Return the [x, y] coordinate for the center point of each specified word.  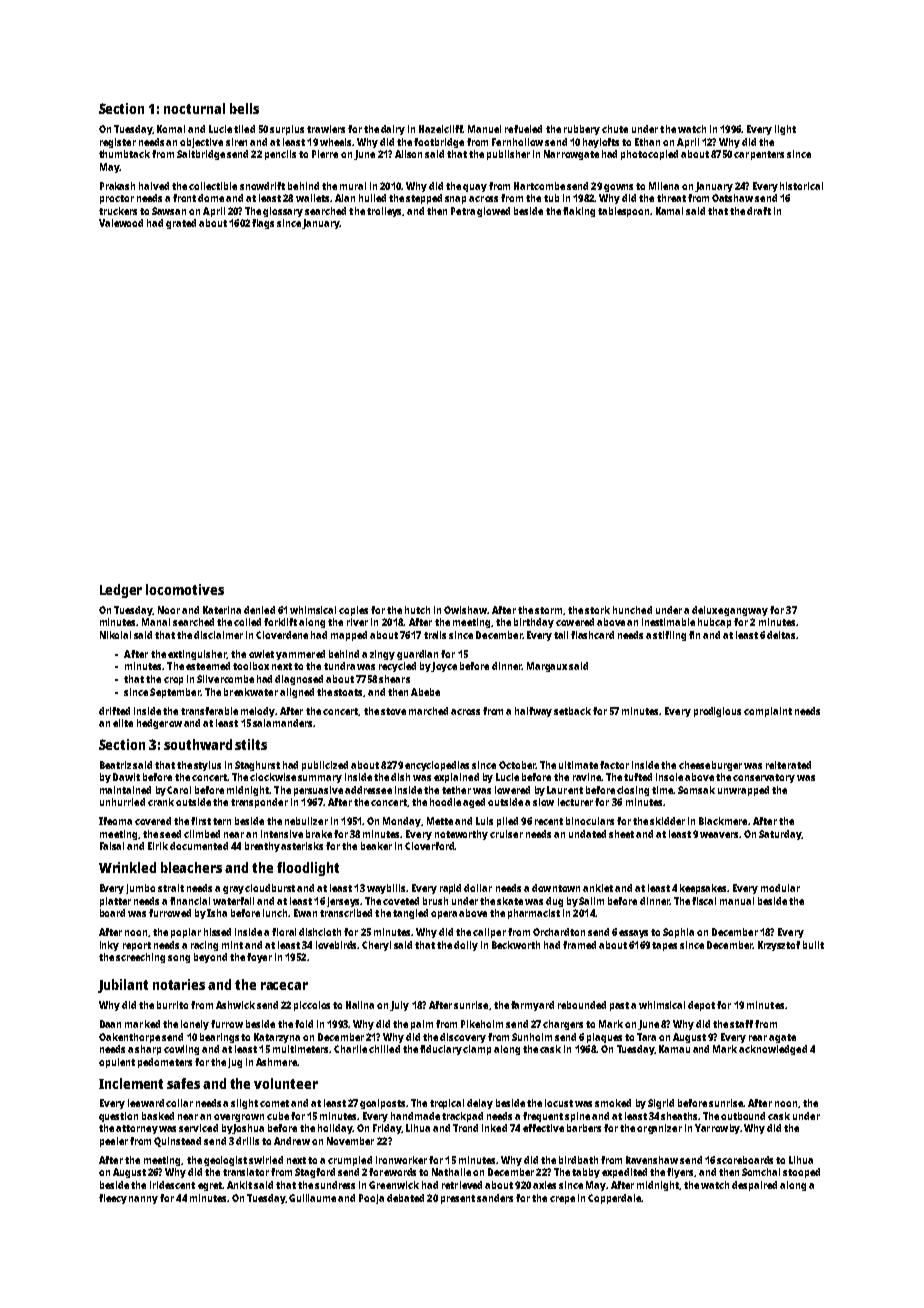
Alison [408, 154]
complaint [768, 712]
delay [480, 1104]
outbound [743, 1116]
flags [263, 224]
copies [353, 611]
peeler [114, 1142]
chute [615, 129]
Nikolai [115, 635]
